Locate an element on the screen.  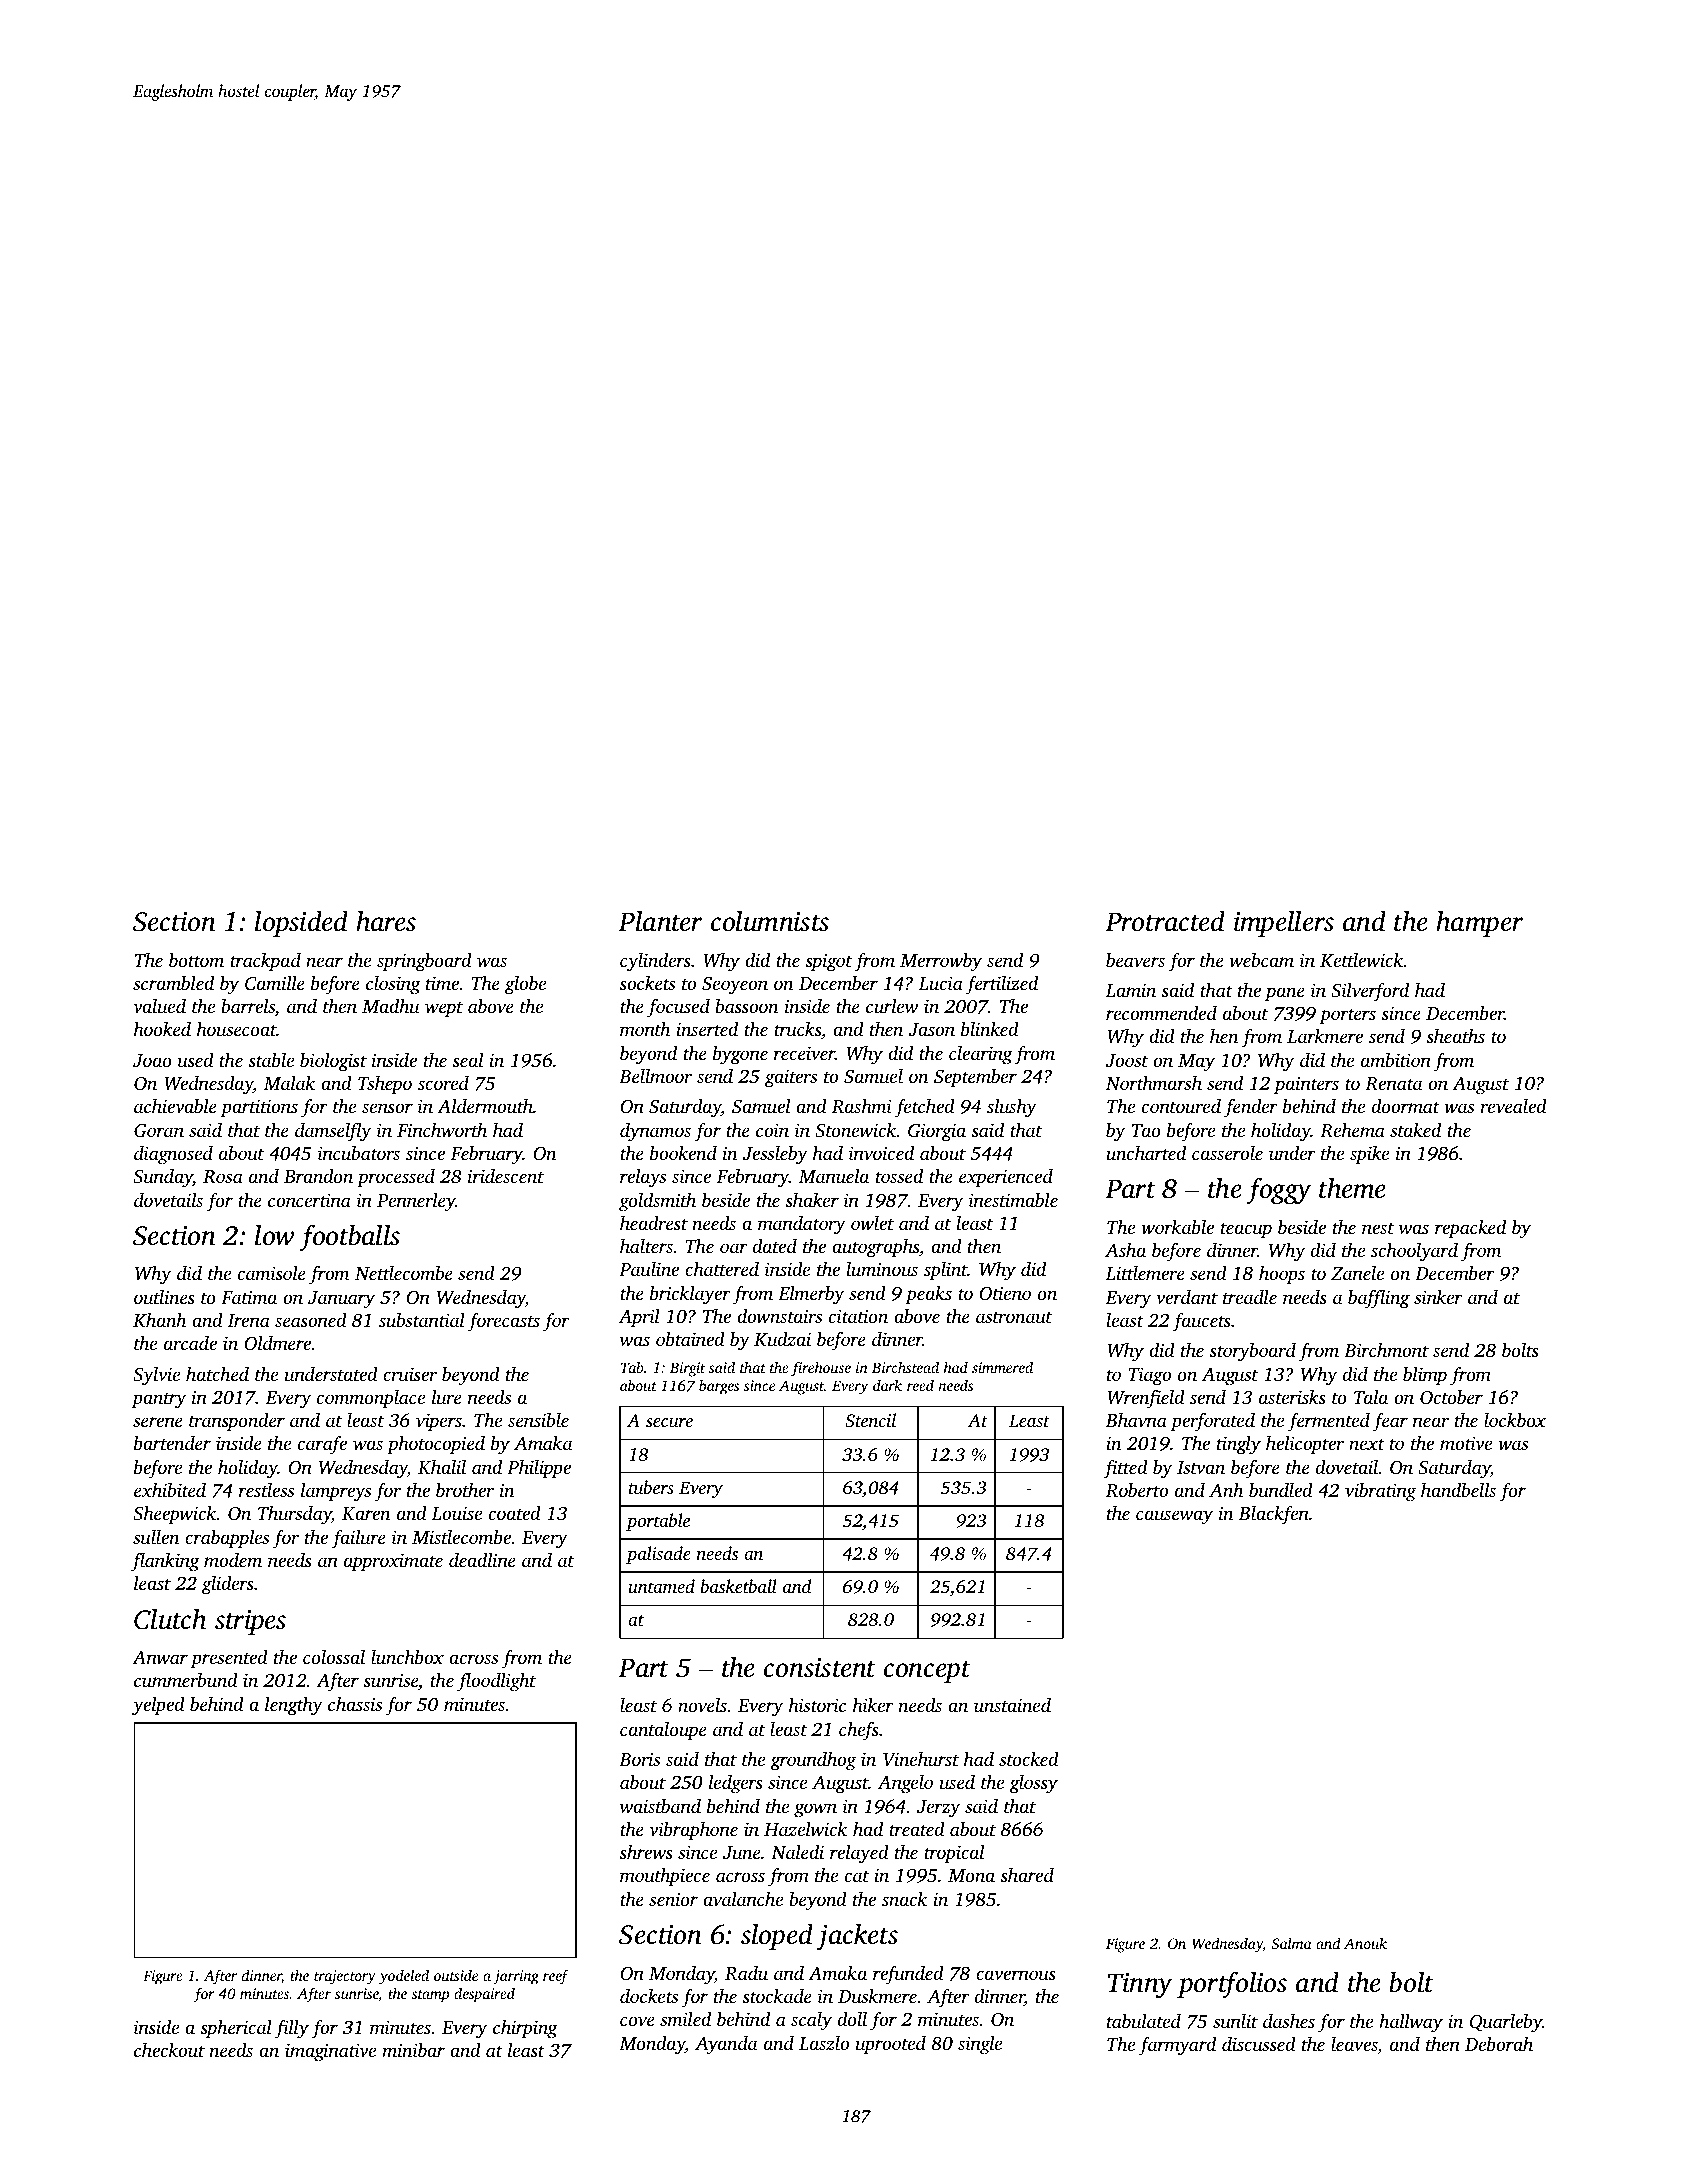
consistent is located at coordinates (820, 1668).
